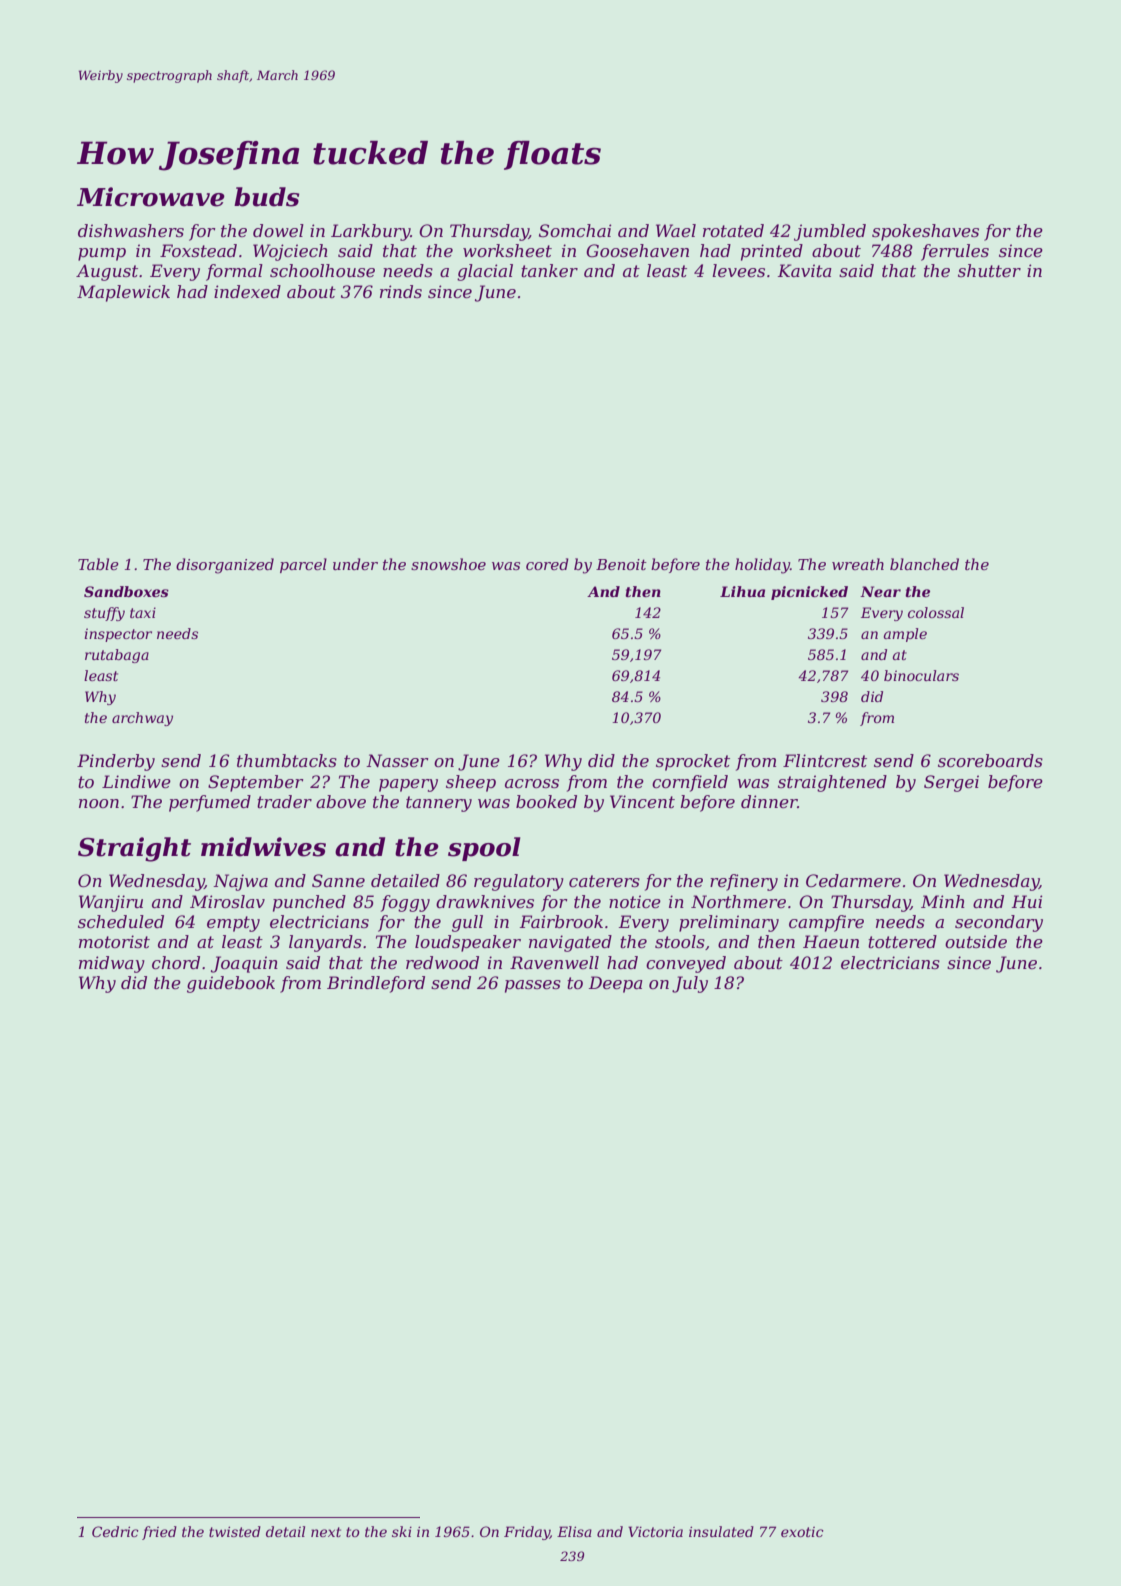  I want to click on Victoria, so click(655, 1531).
